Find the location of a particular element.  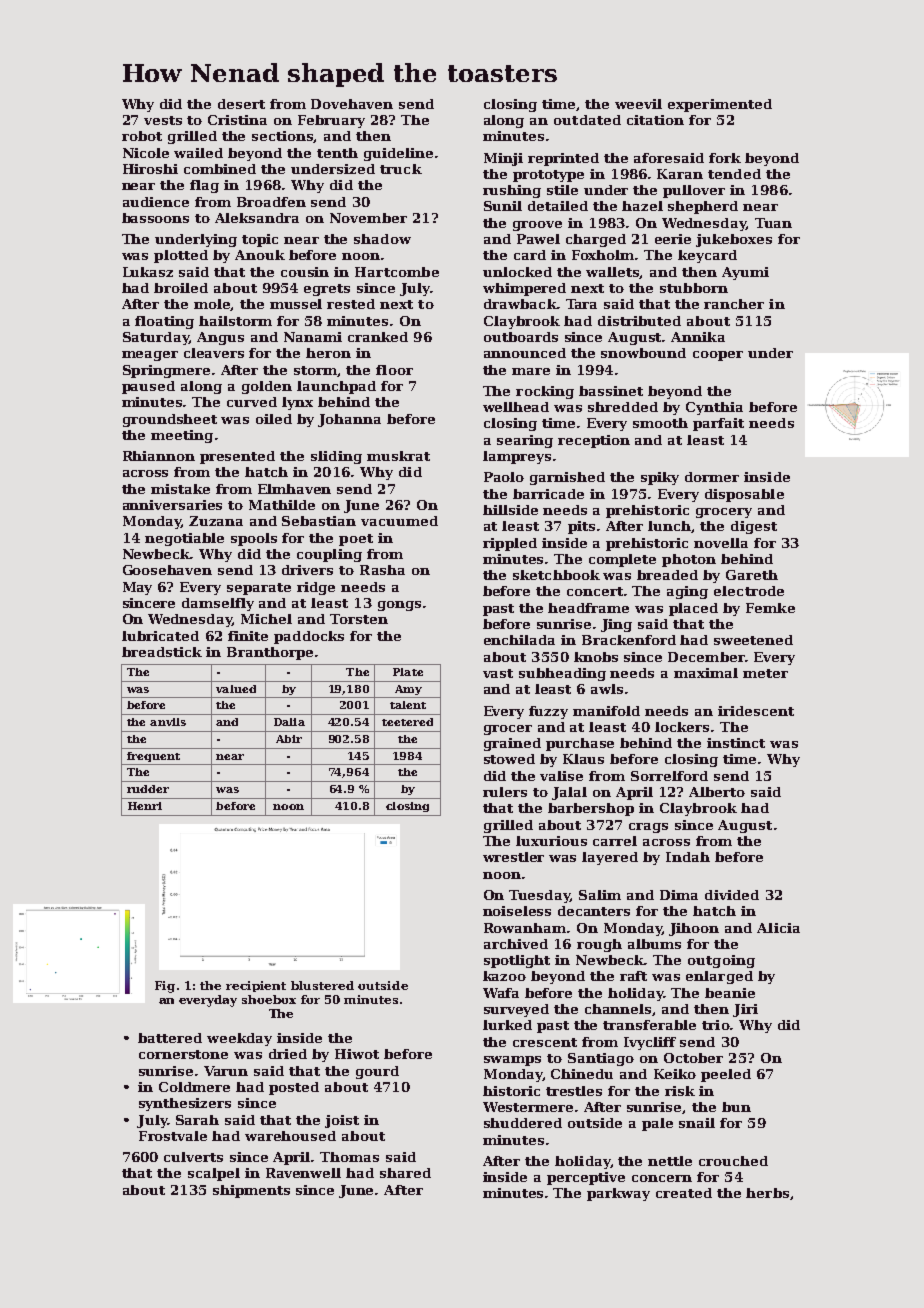

vests is located at coordinates (163, 120).
